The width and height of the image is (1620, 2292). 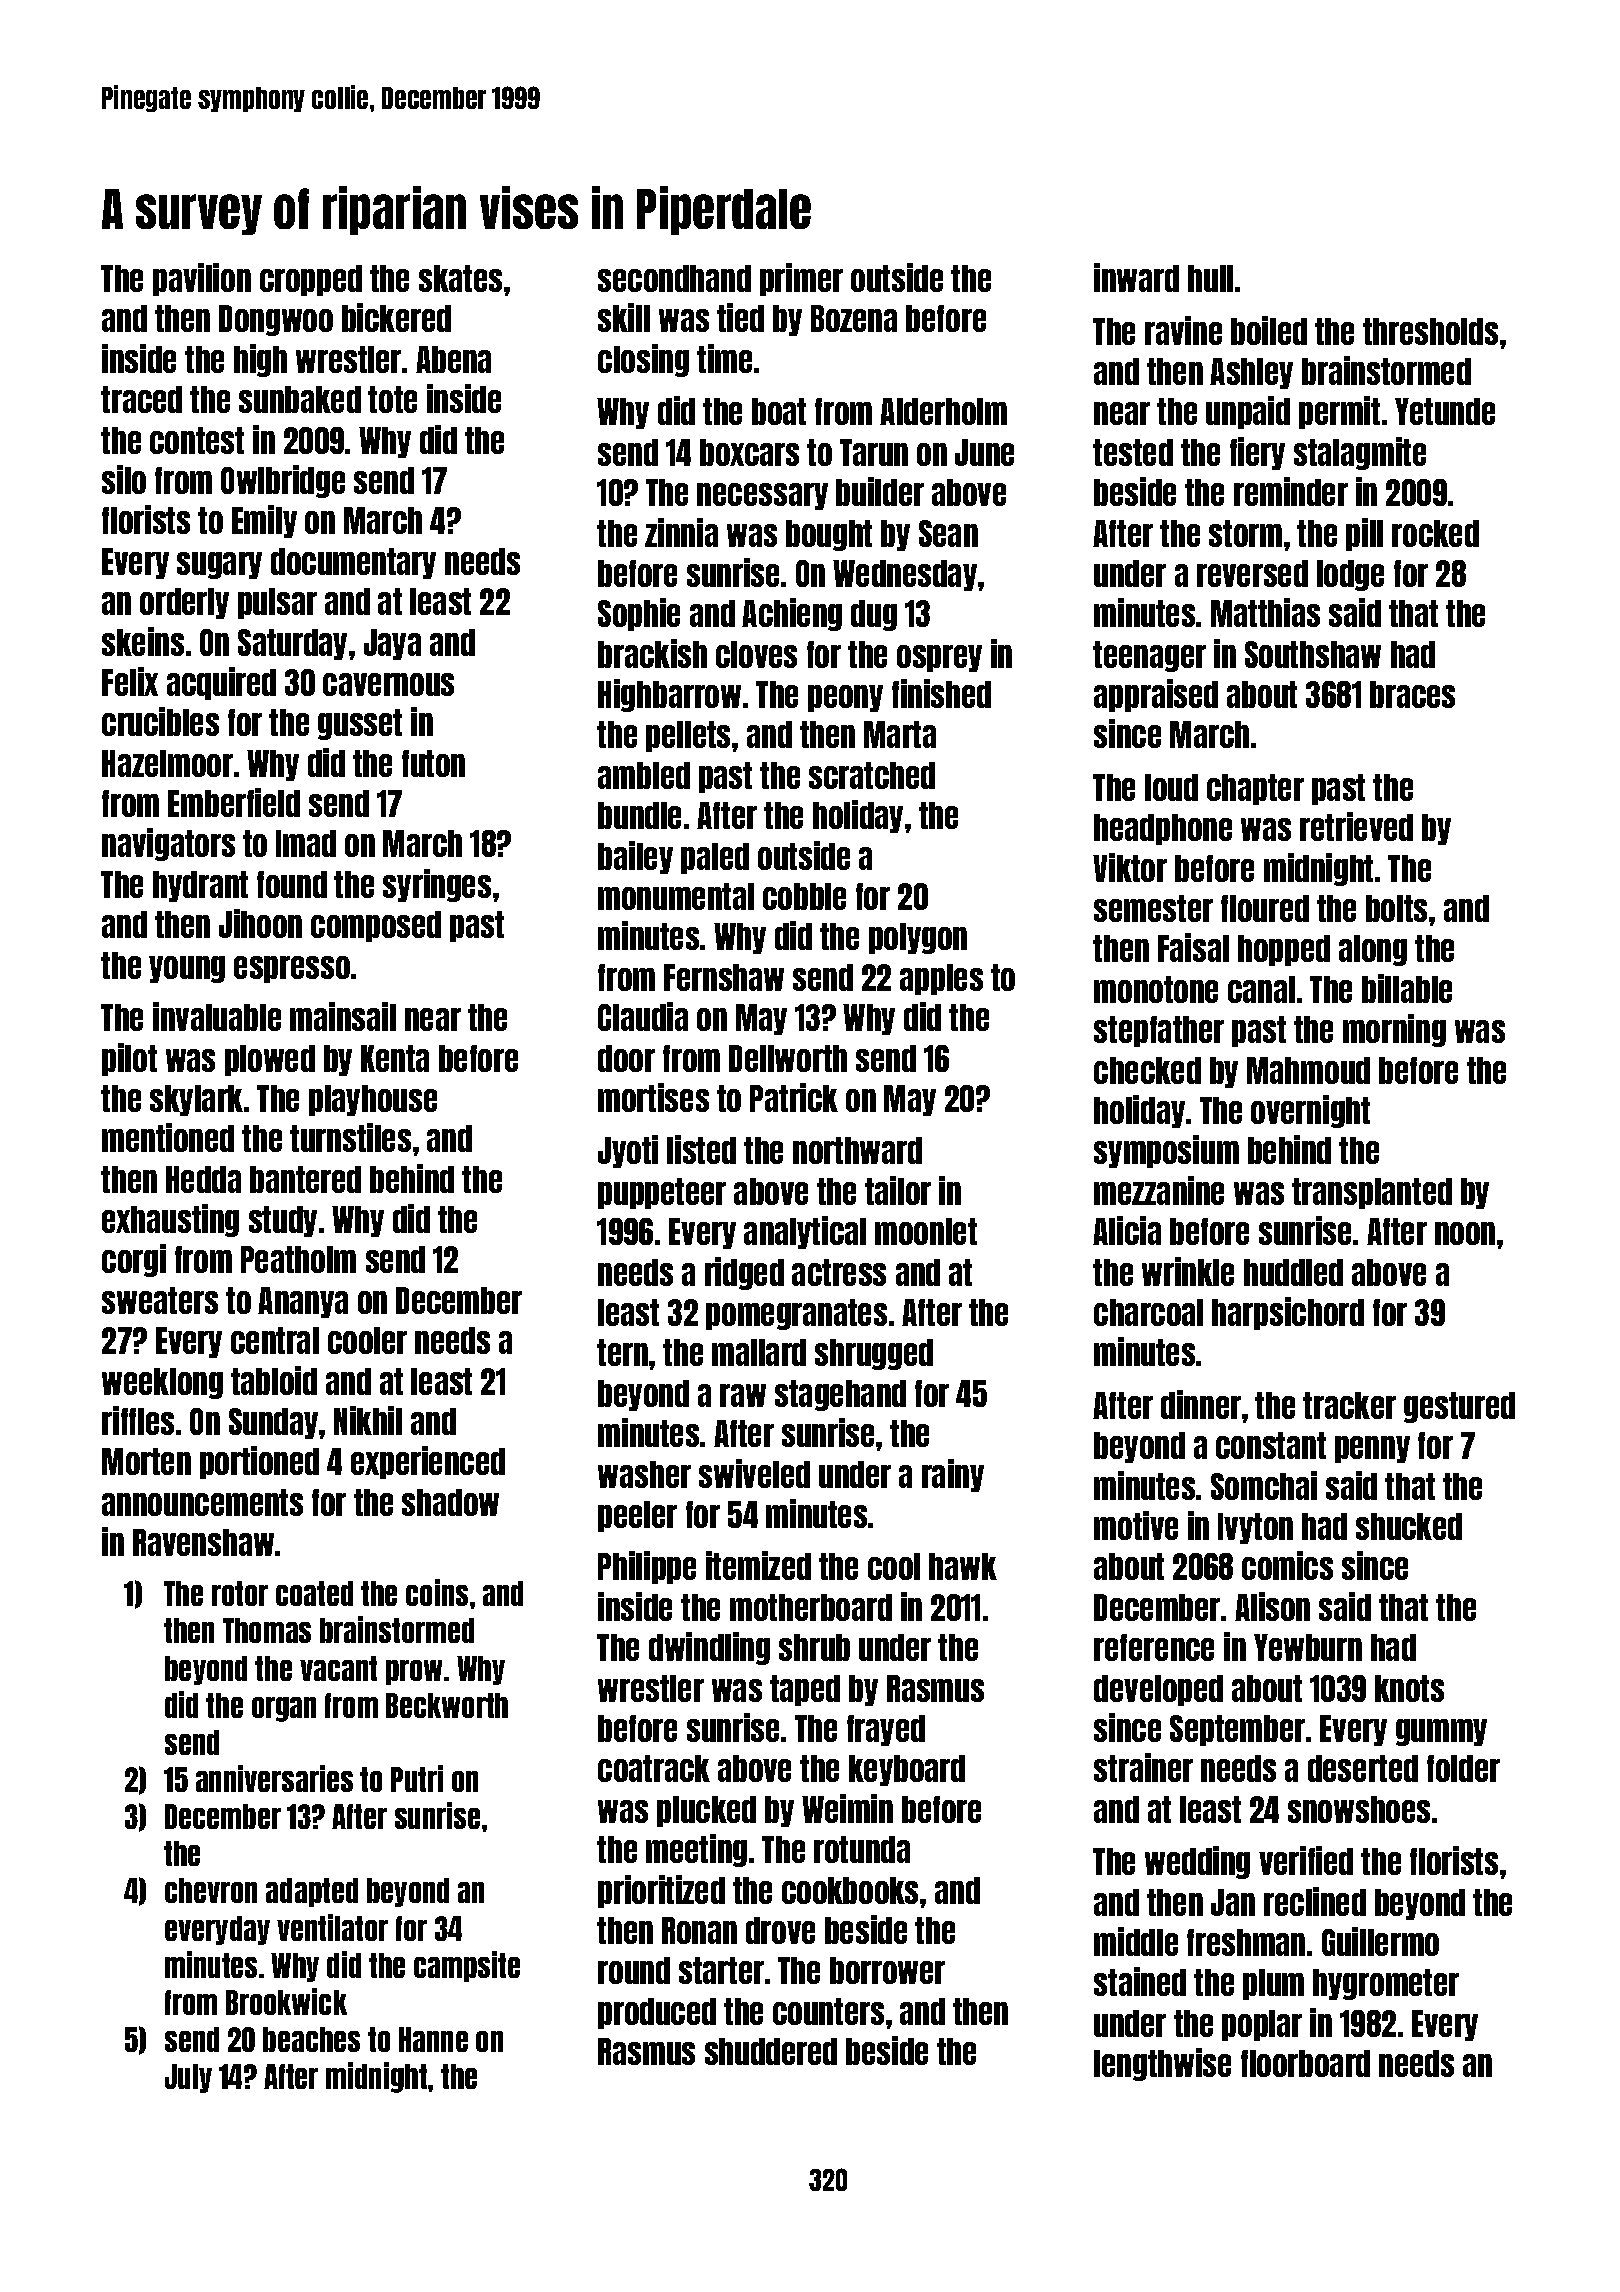 I want to click on rocked, so click(x=1435, y=533).
